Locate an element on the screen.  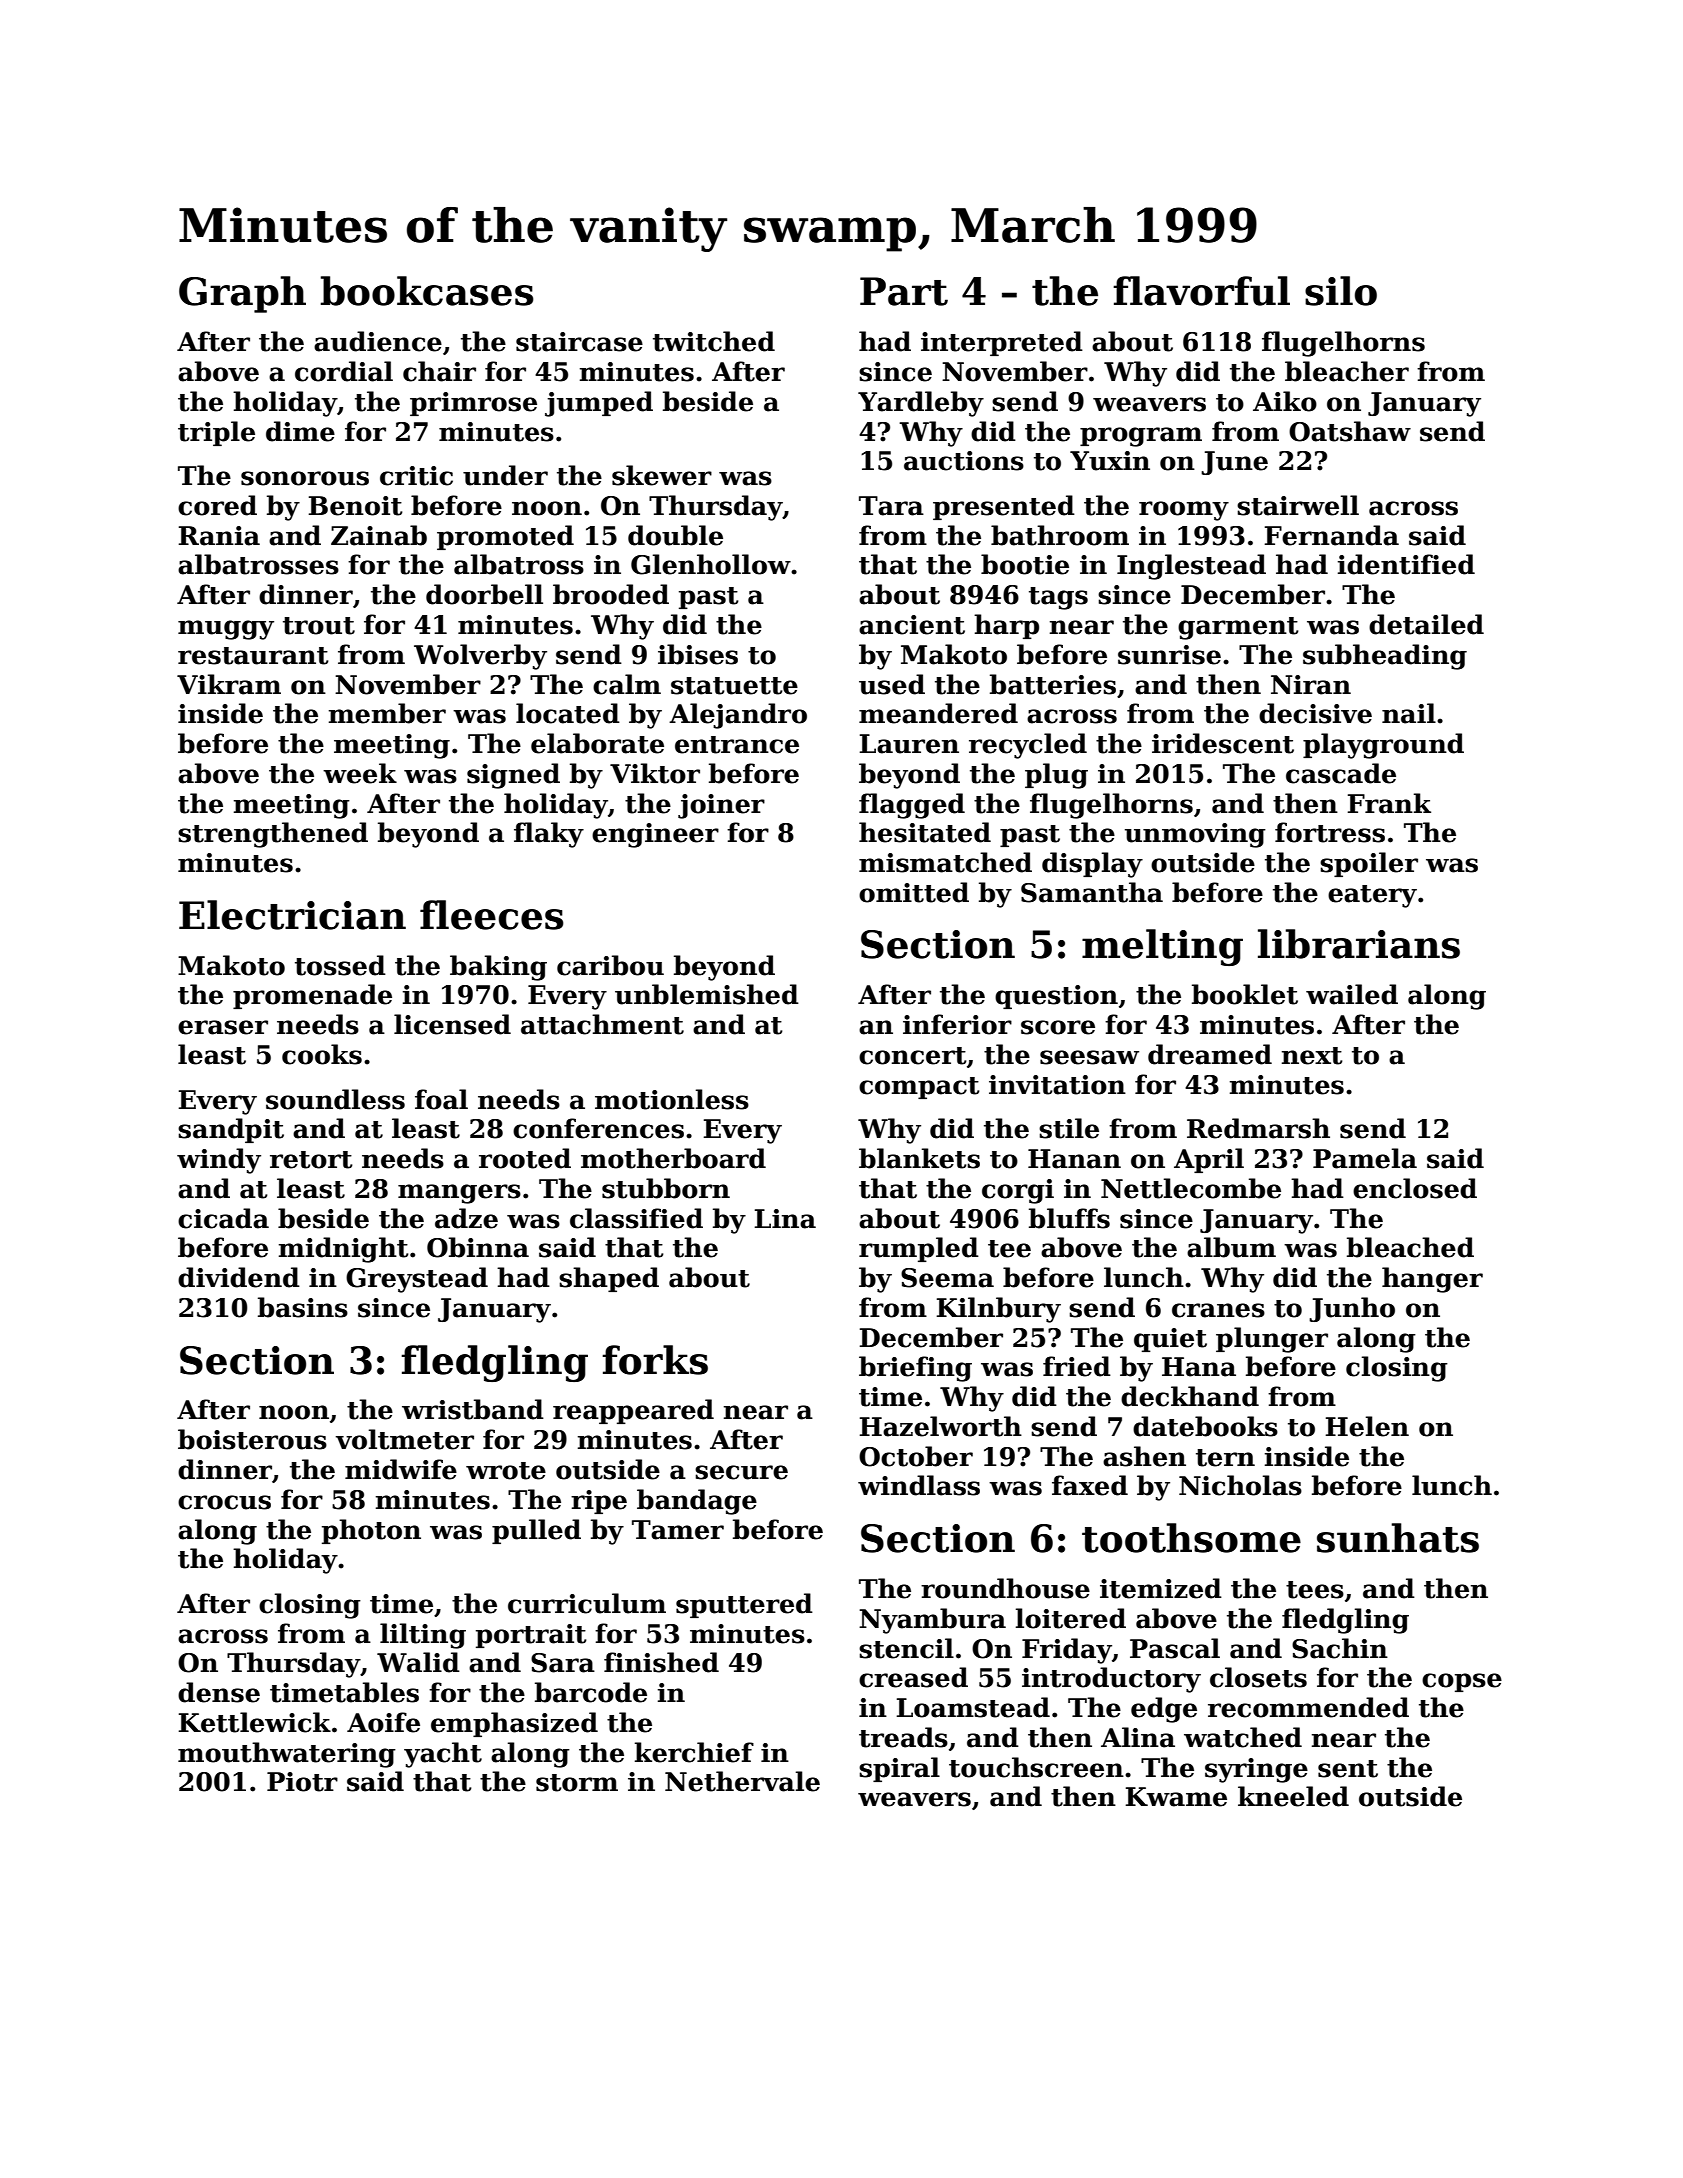
program is located at coordinates (1141, 437).
